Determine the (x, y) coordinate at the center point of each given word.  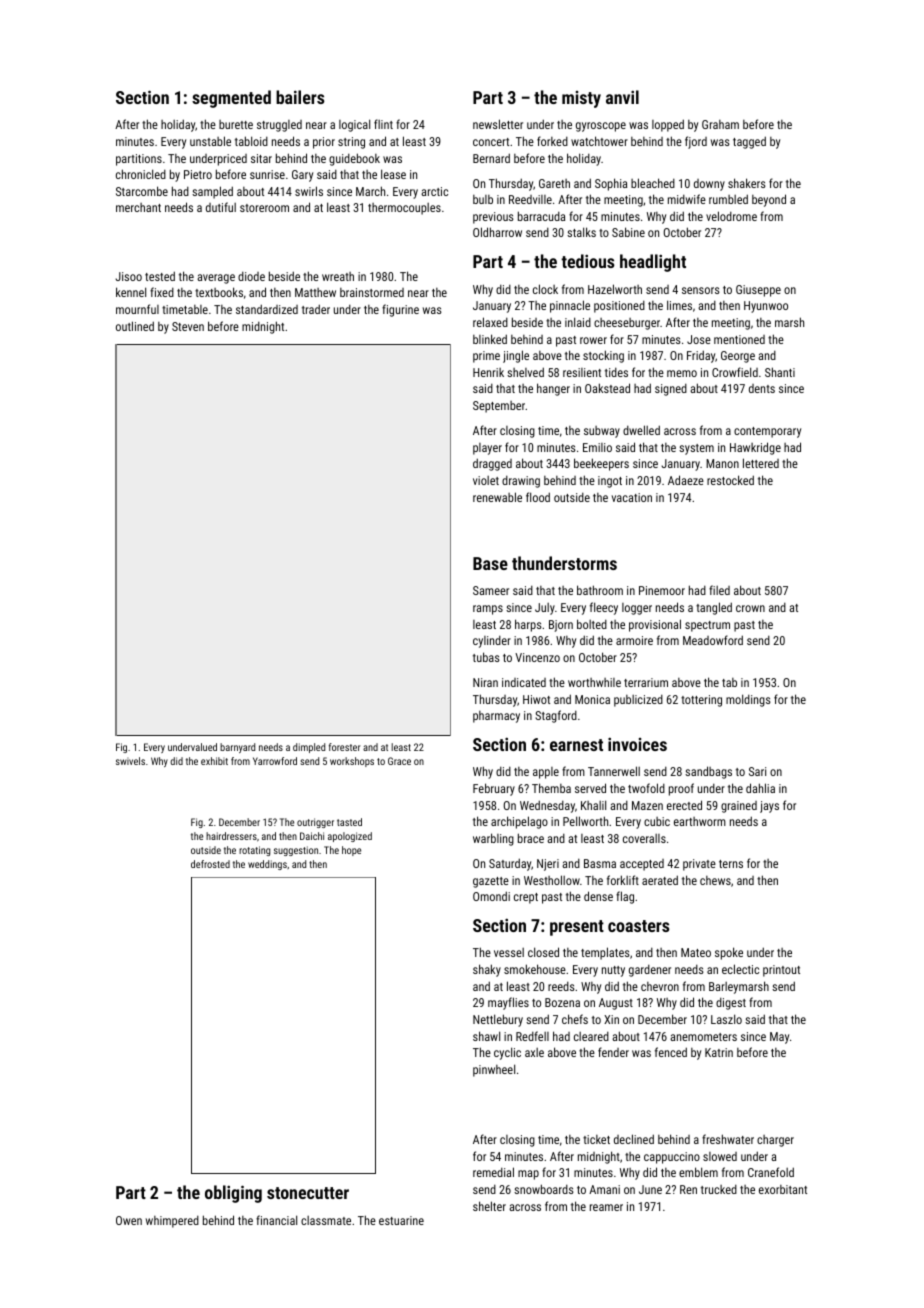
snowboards (544, 1189)
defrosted (210, 864)
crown (750, 608)
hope (351, 851)
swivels (130, 761)
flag (625, 897)
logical (354, 125)
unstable (210, 141)
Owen (129, 1220)
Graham (720, 124)
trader (316, 309)
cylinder (492, 642)
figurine (400, 310)
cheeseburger (627, 324)
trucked (719, 1189)
